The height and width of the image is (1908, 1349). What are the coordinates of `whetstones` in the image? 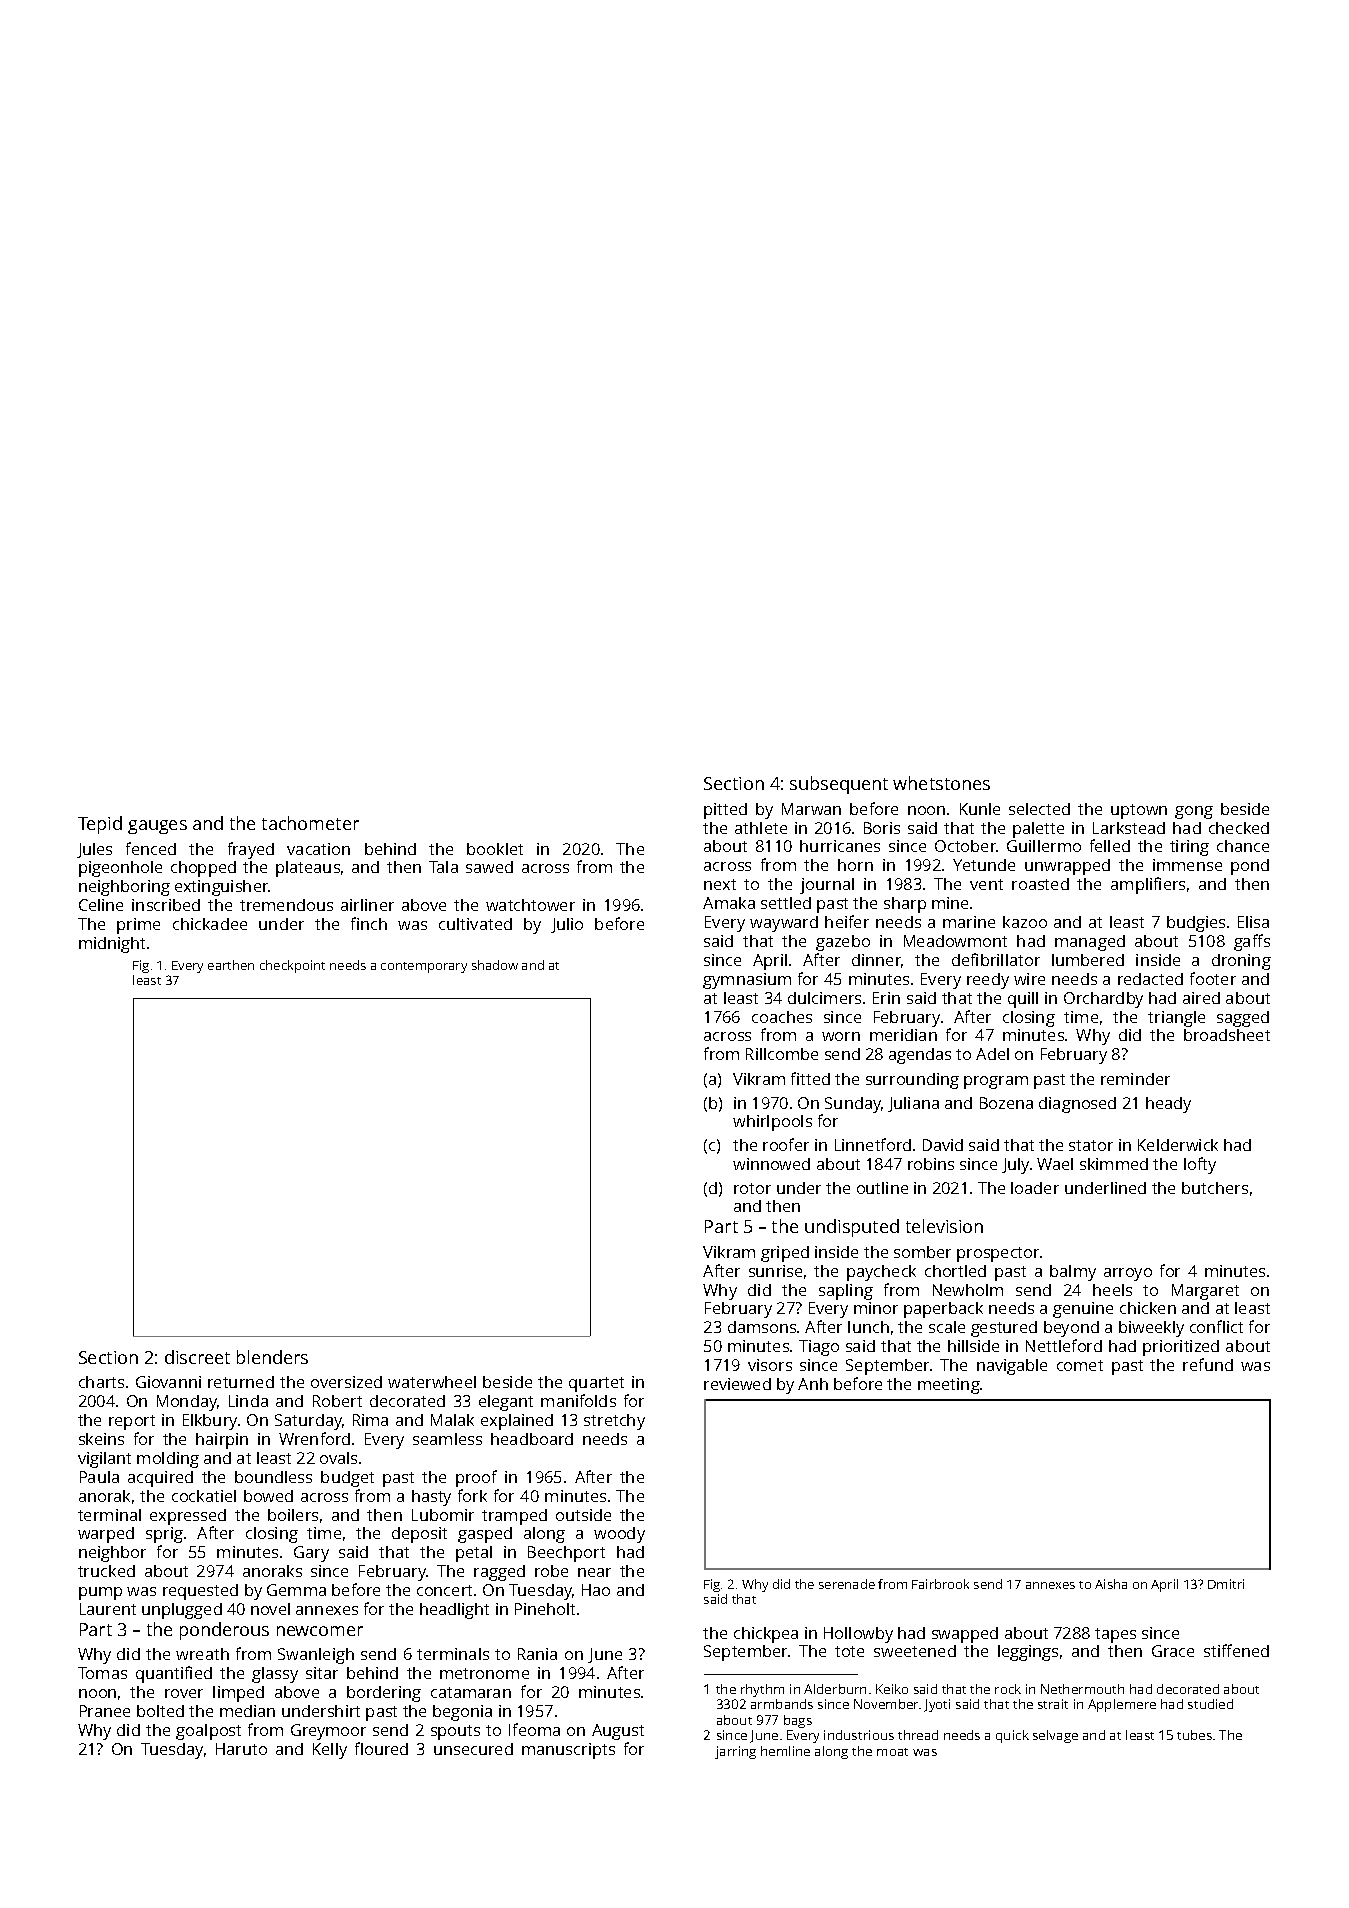 It's located at (941, 783).
